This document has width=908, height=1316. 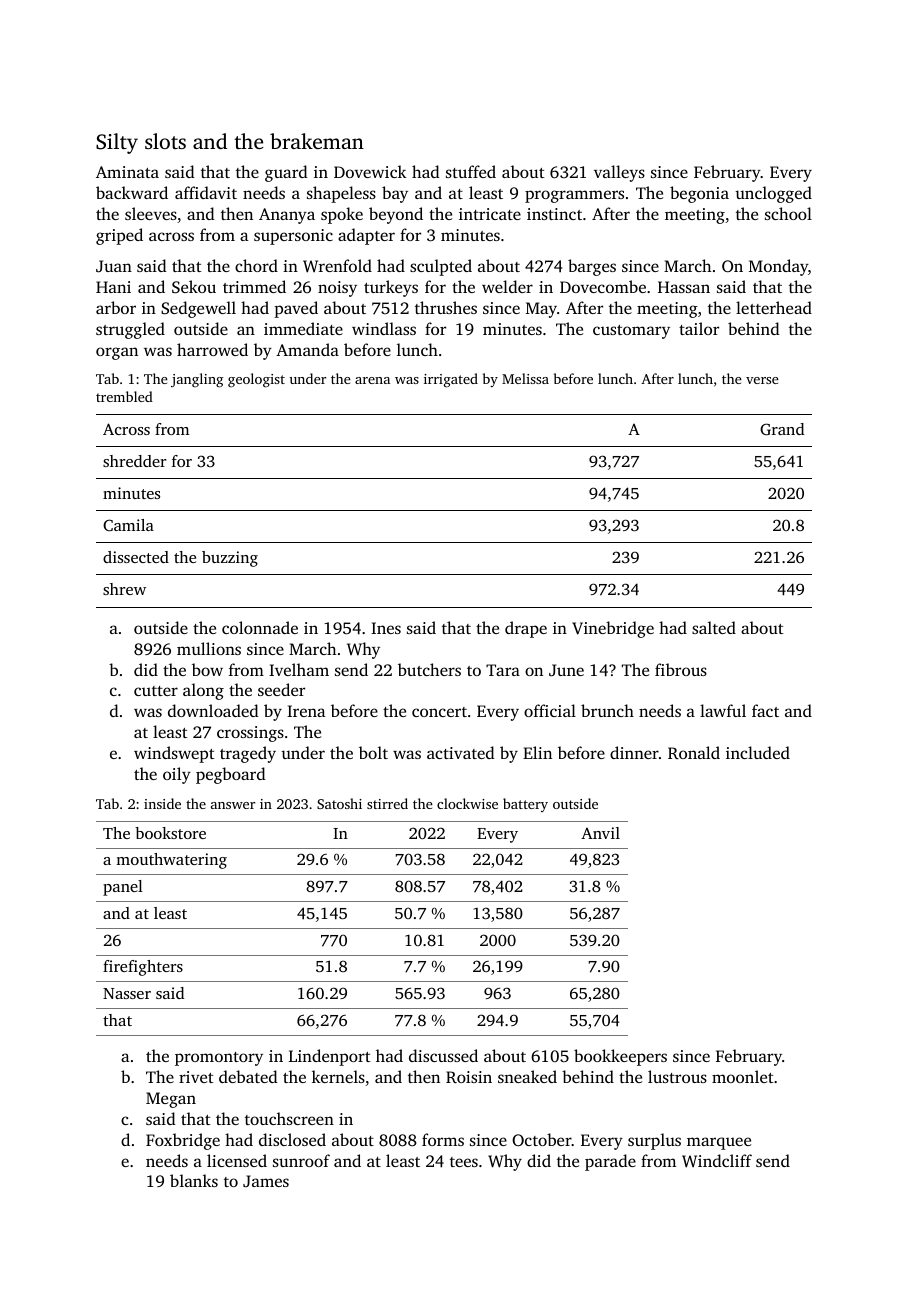 What do you see at coordinates (717, 1161) in the document?
I see `Windcliff` at bounding box center [717, 1161].
